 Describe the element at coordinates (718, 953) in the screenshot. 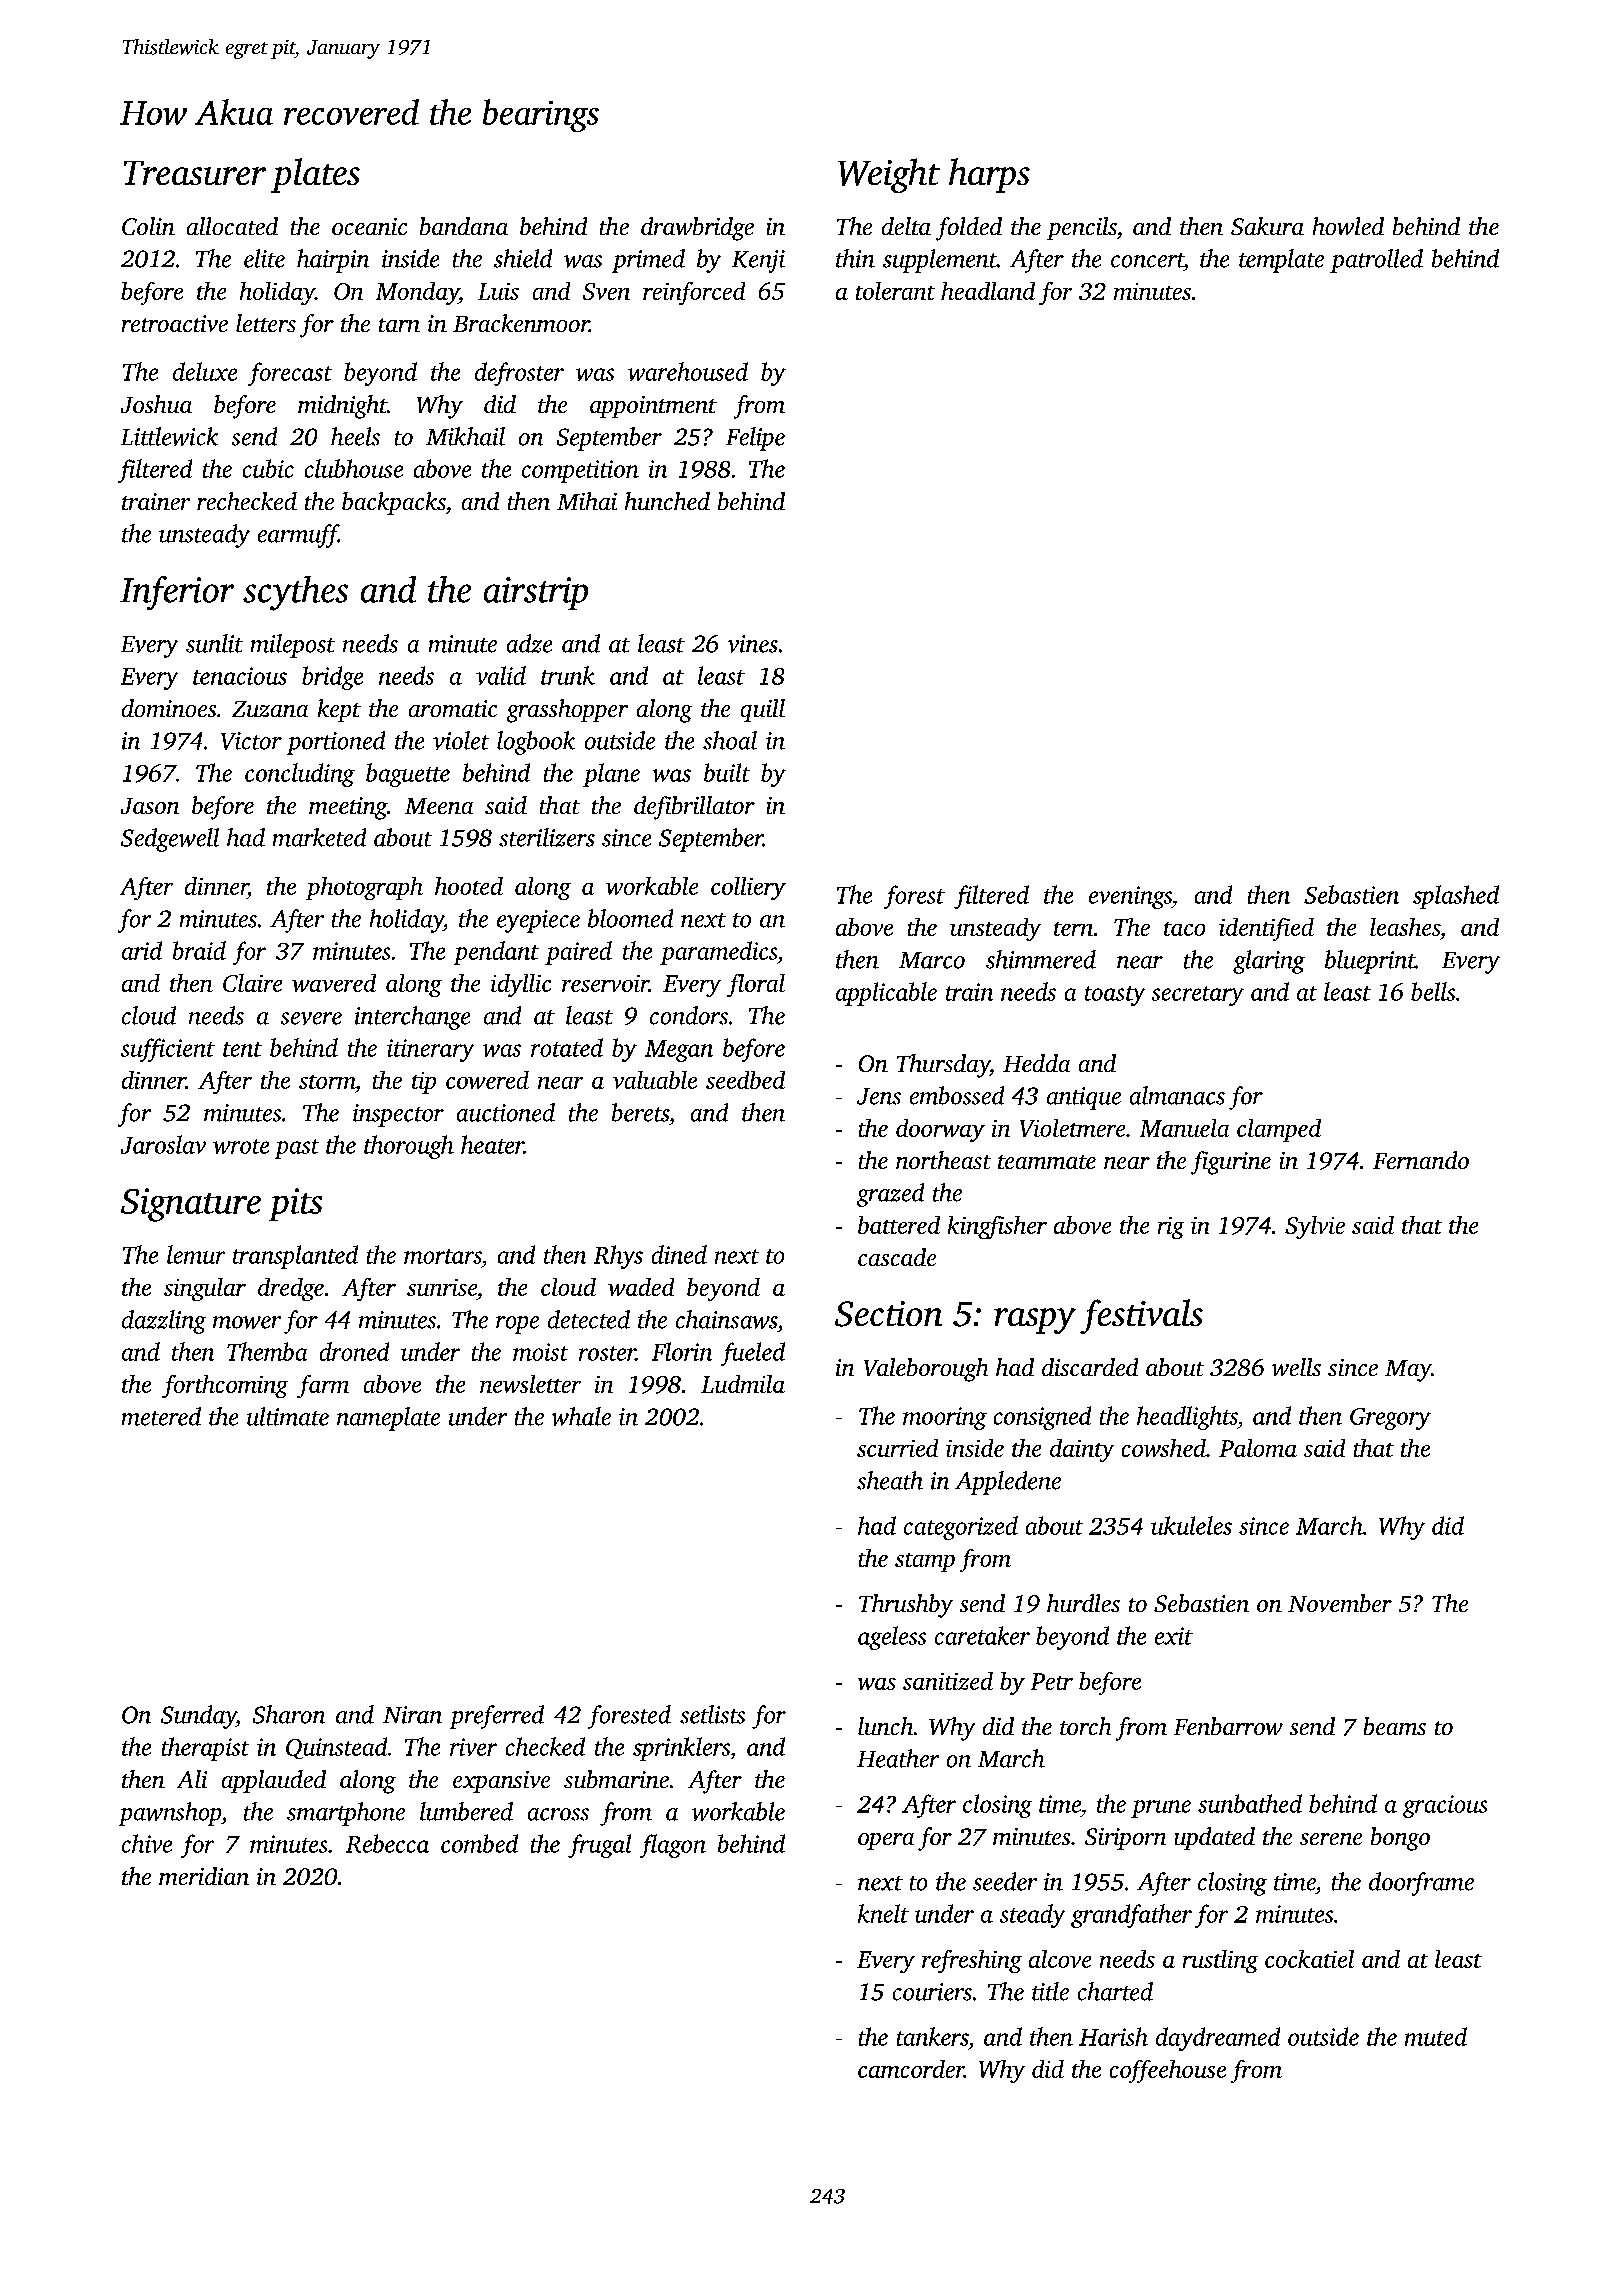

I see `paramedics` at that location.
